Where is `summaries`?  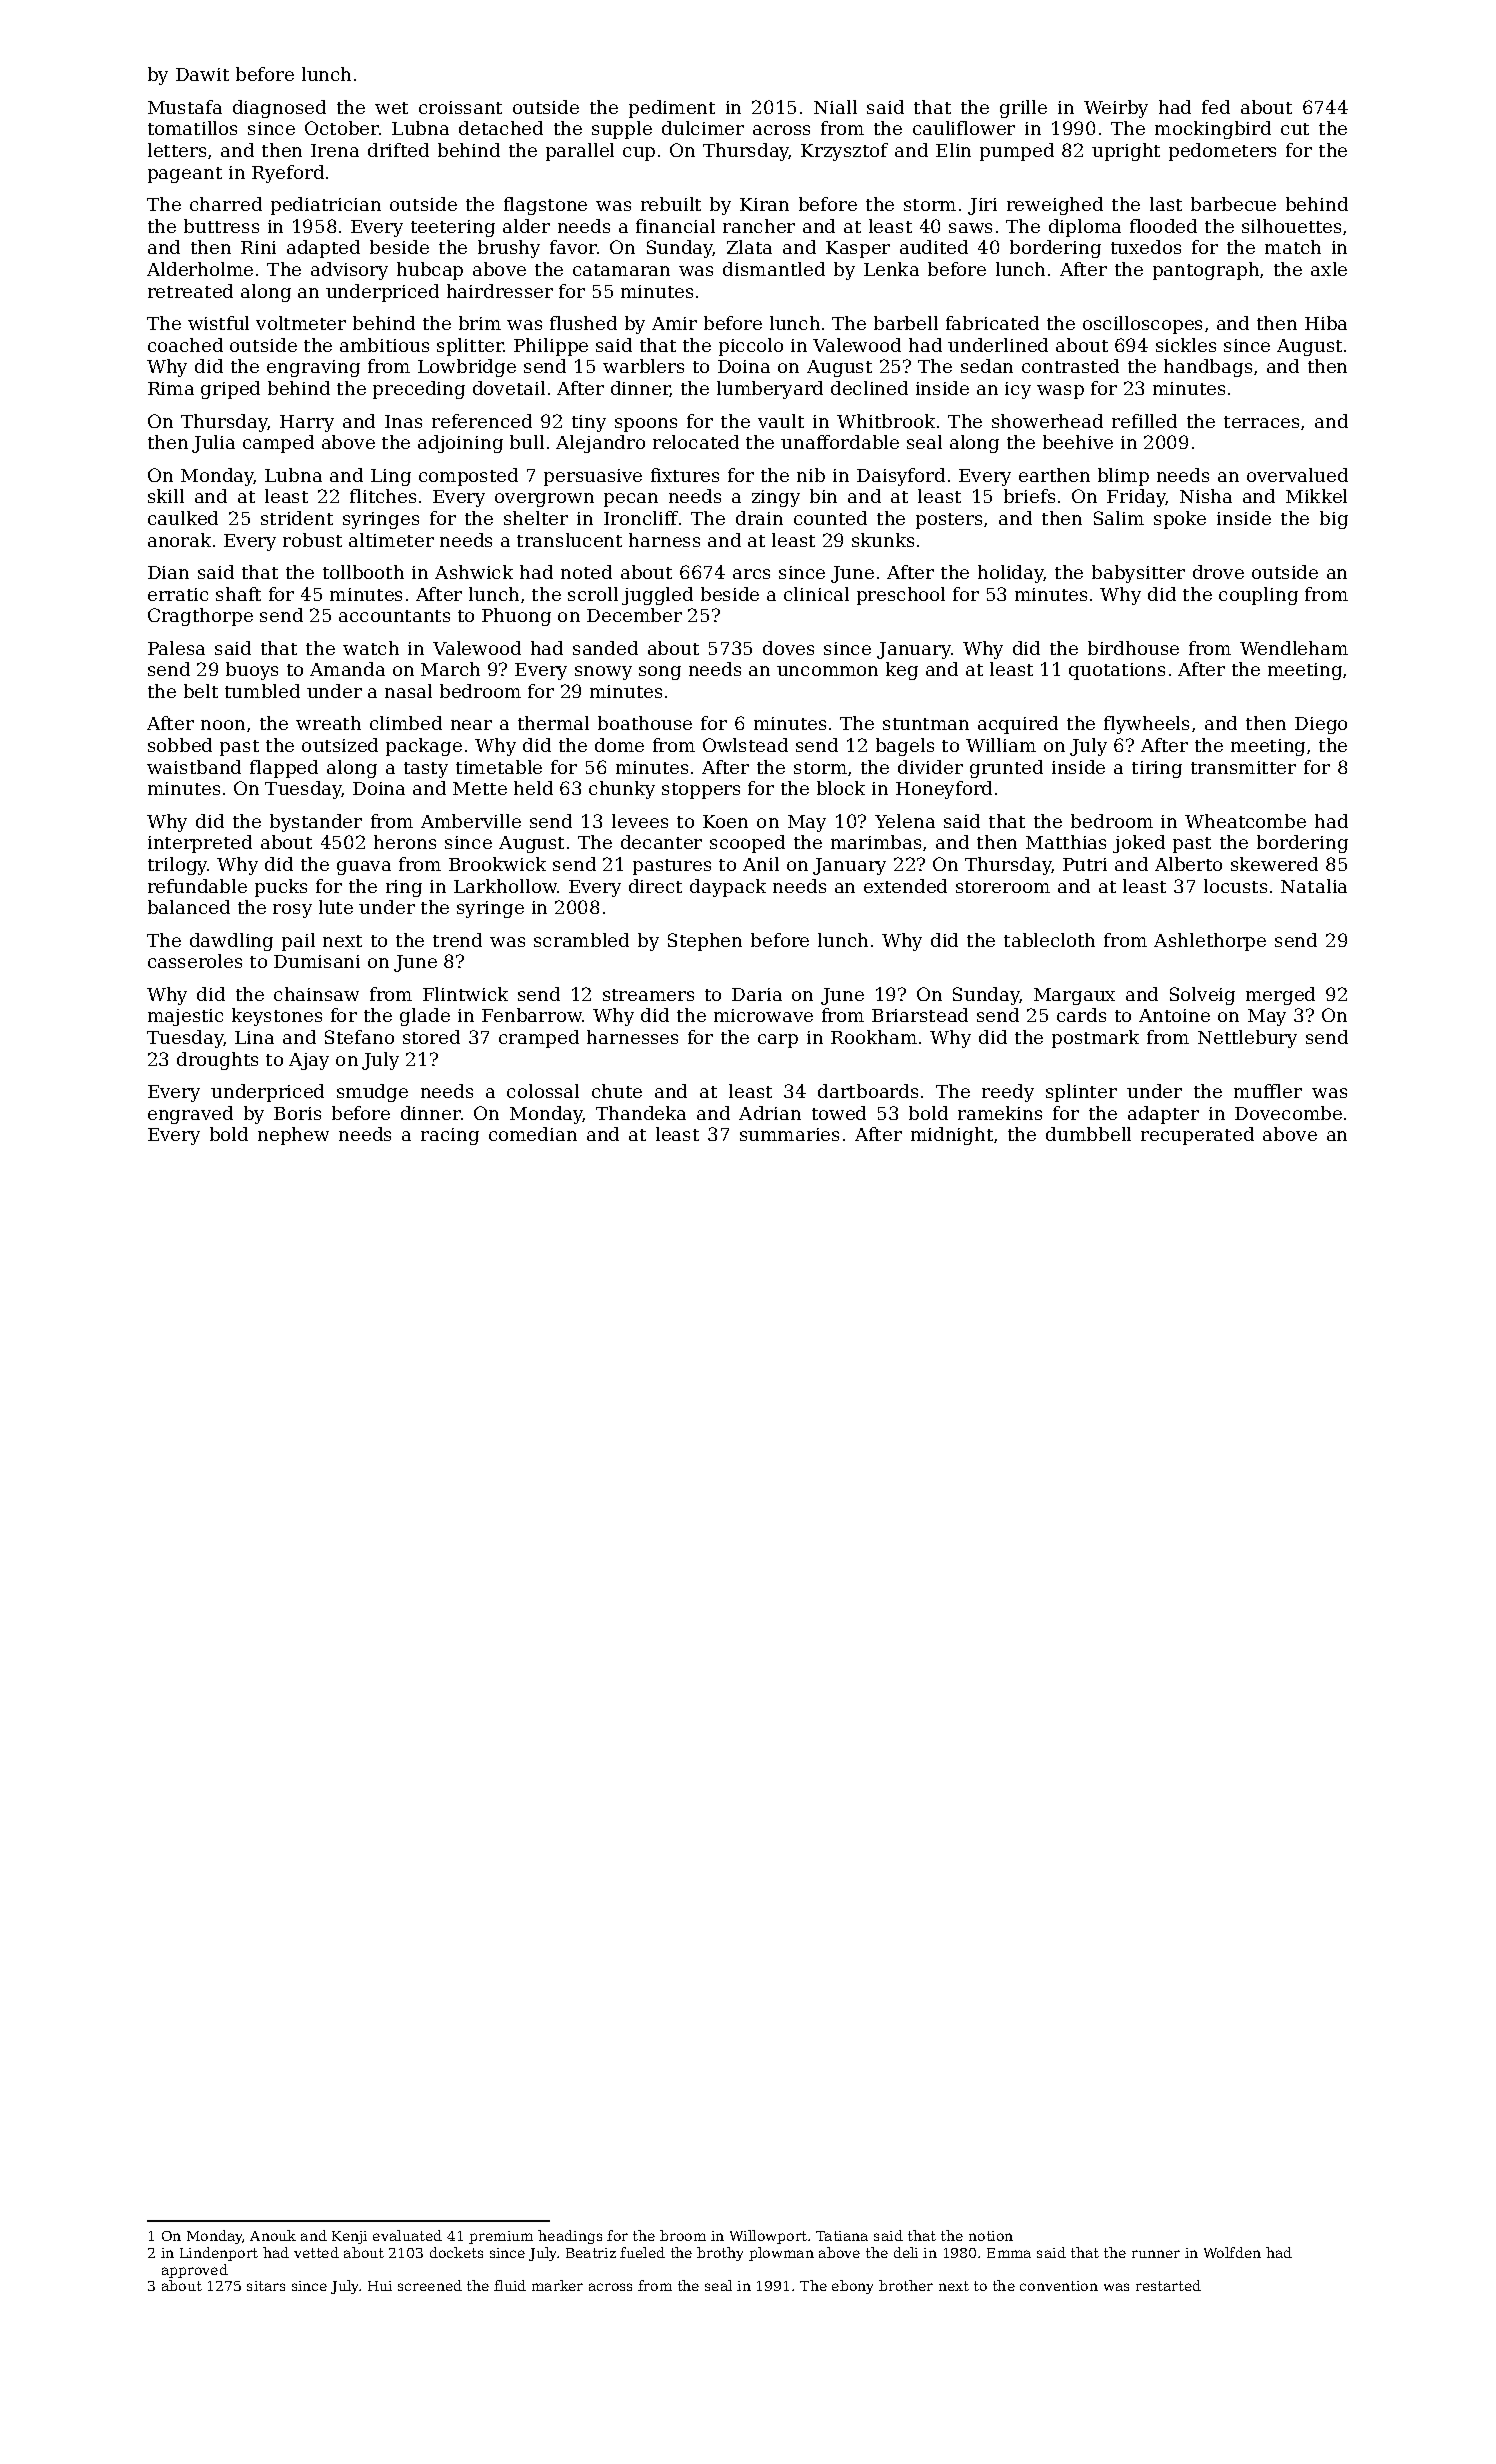
summaries is located at coordinates (789, 1134).
